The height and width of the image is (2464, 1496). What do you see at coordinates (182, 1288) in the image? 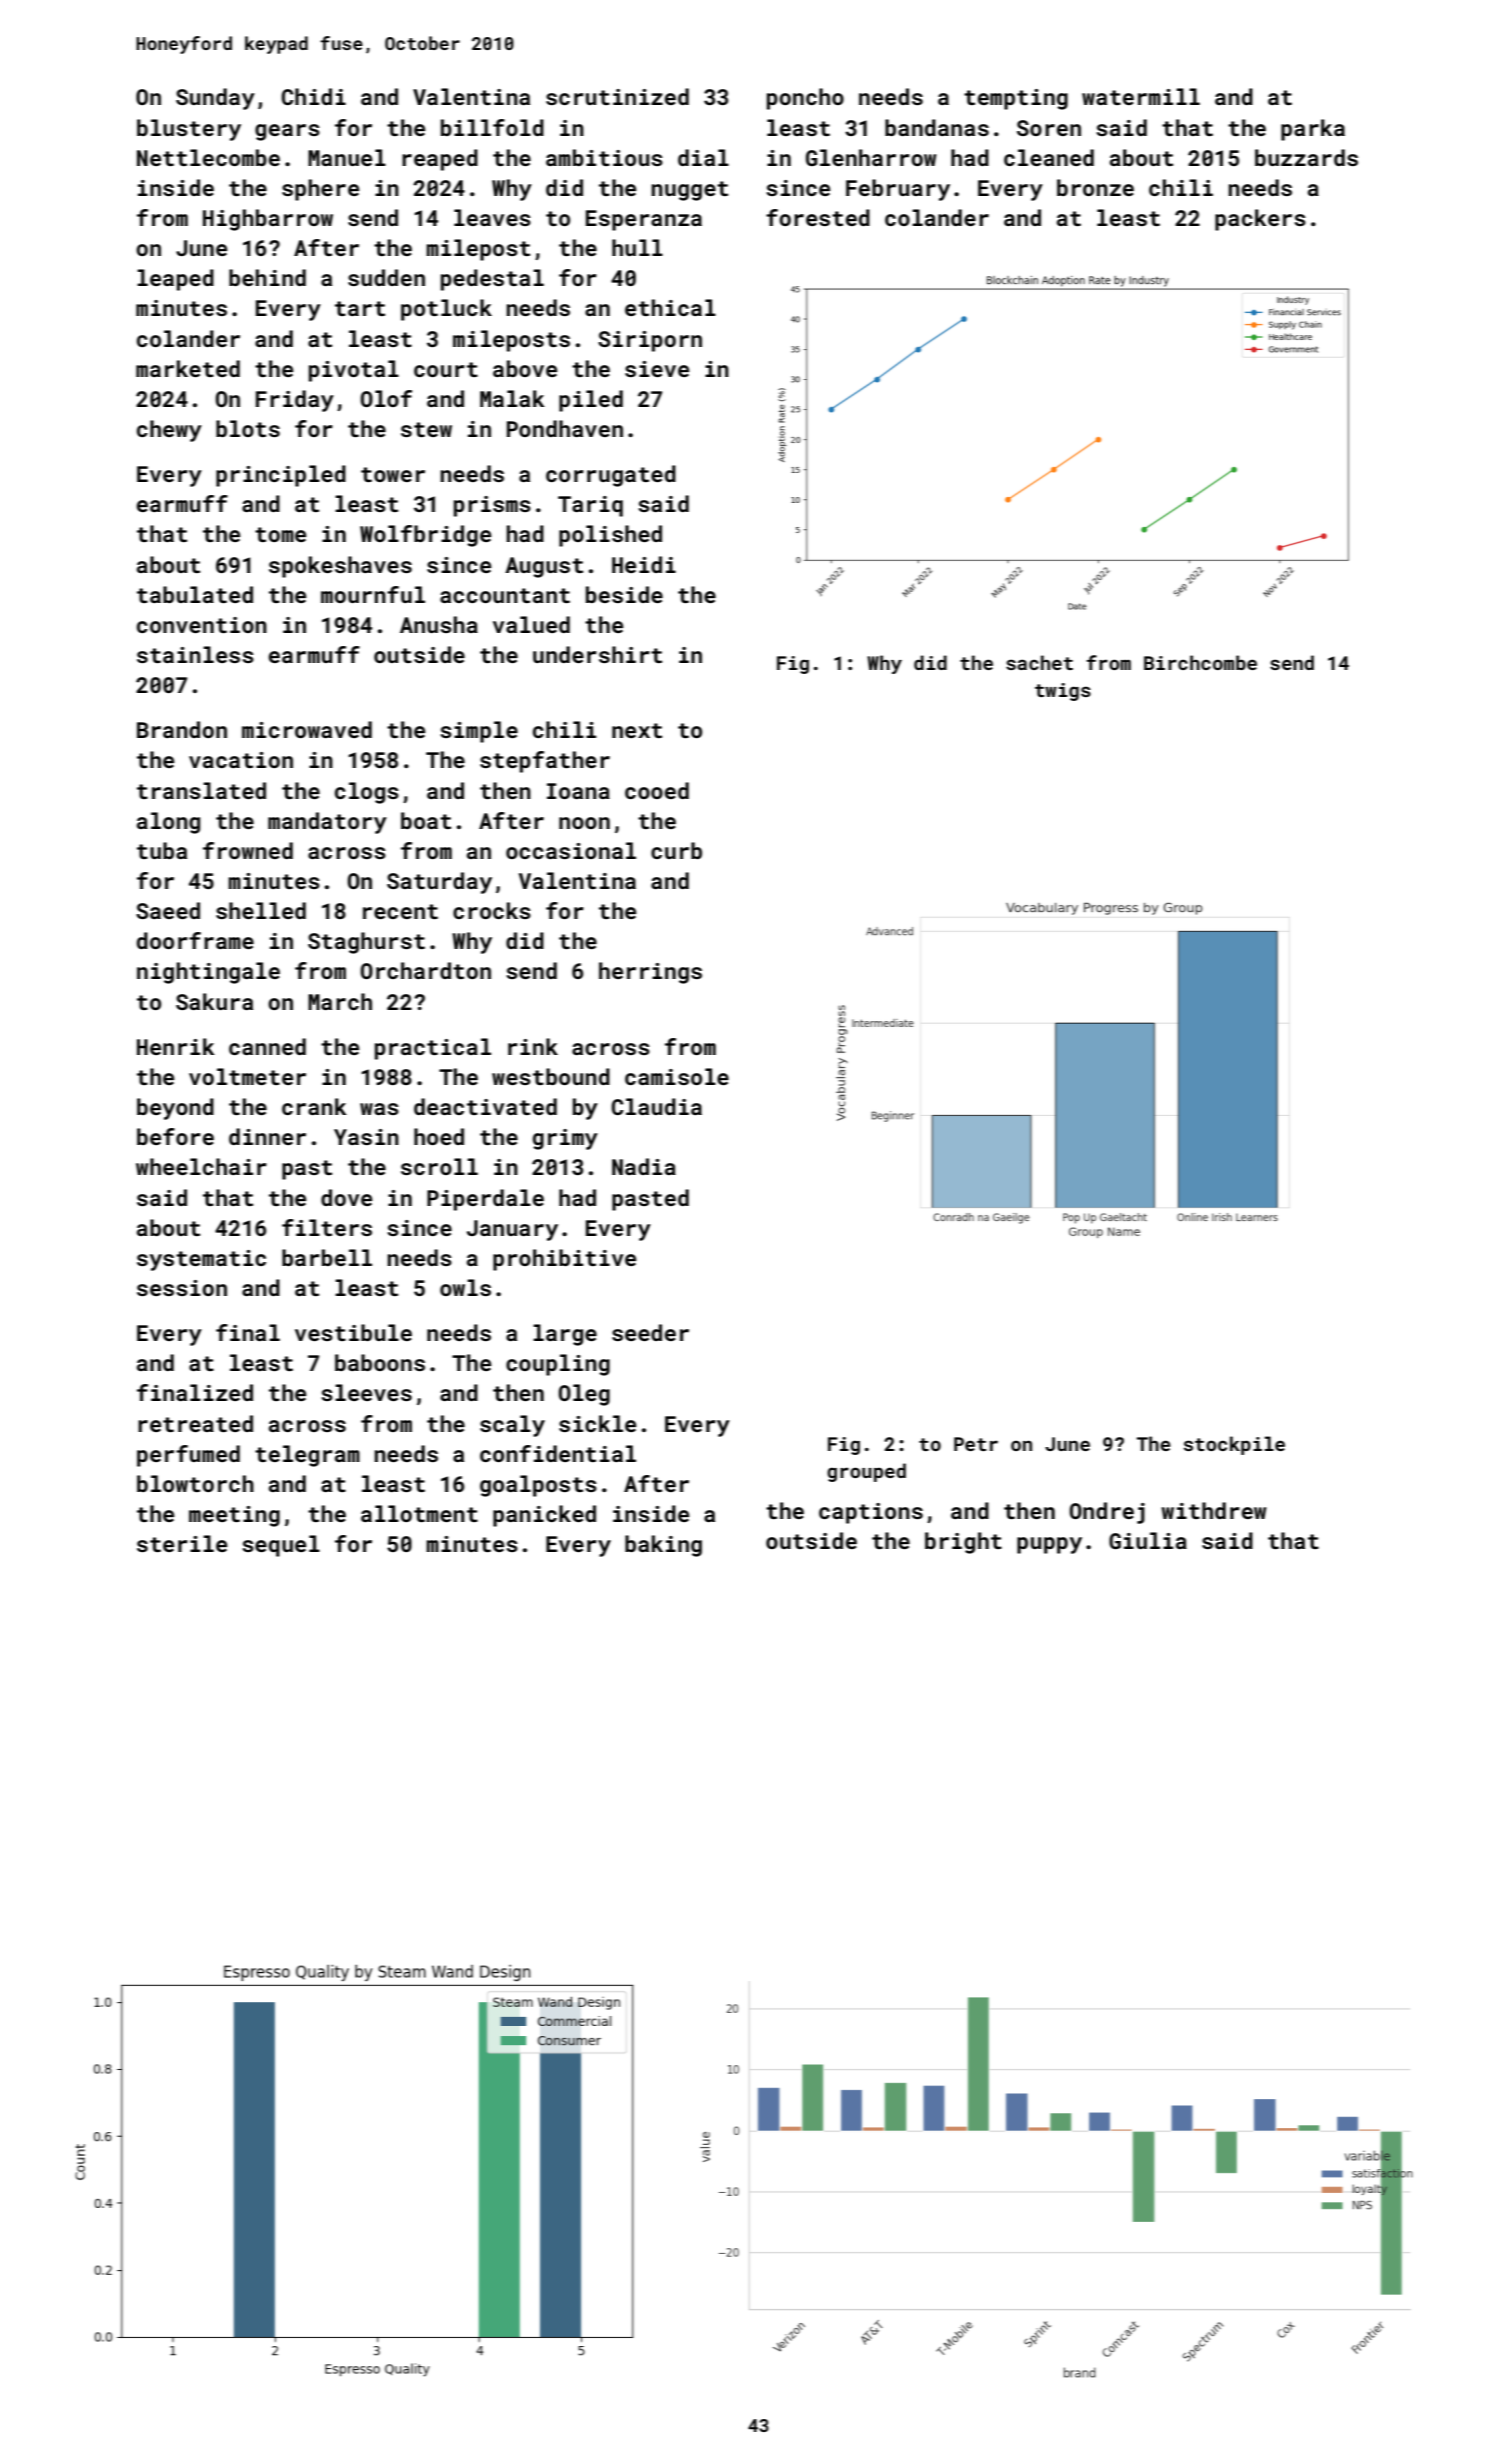
I see `session` at bounding box center [182, 1288].
